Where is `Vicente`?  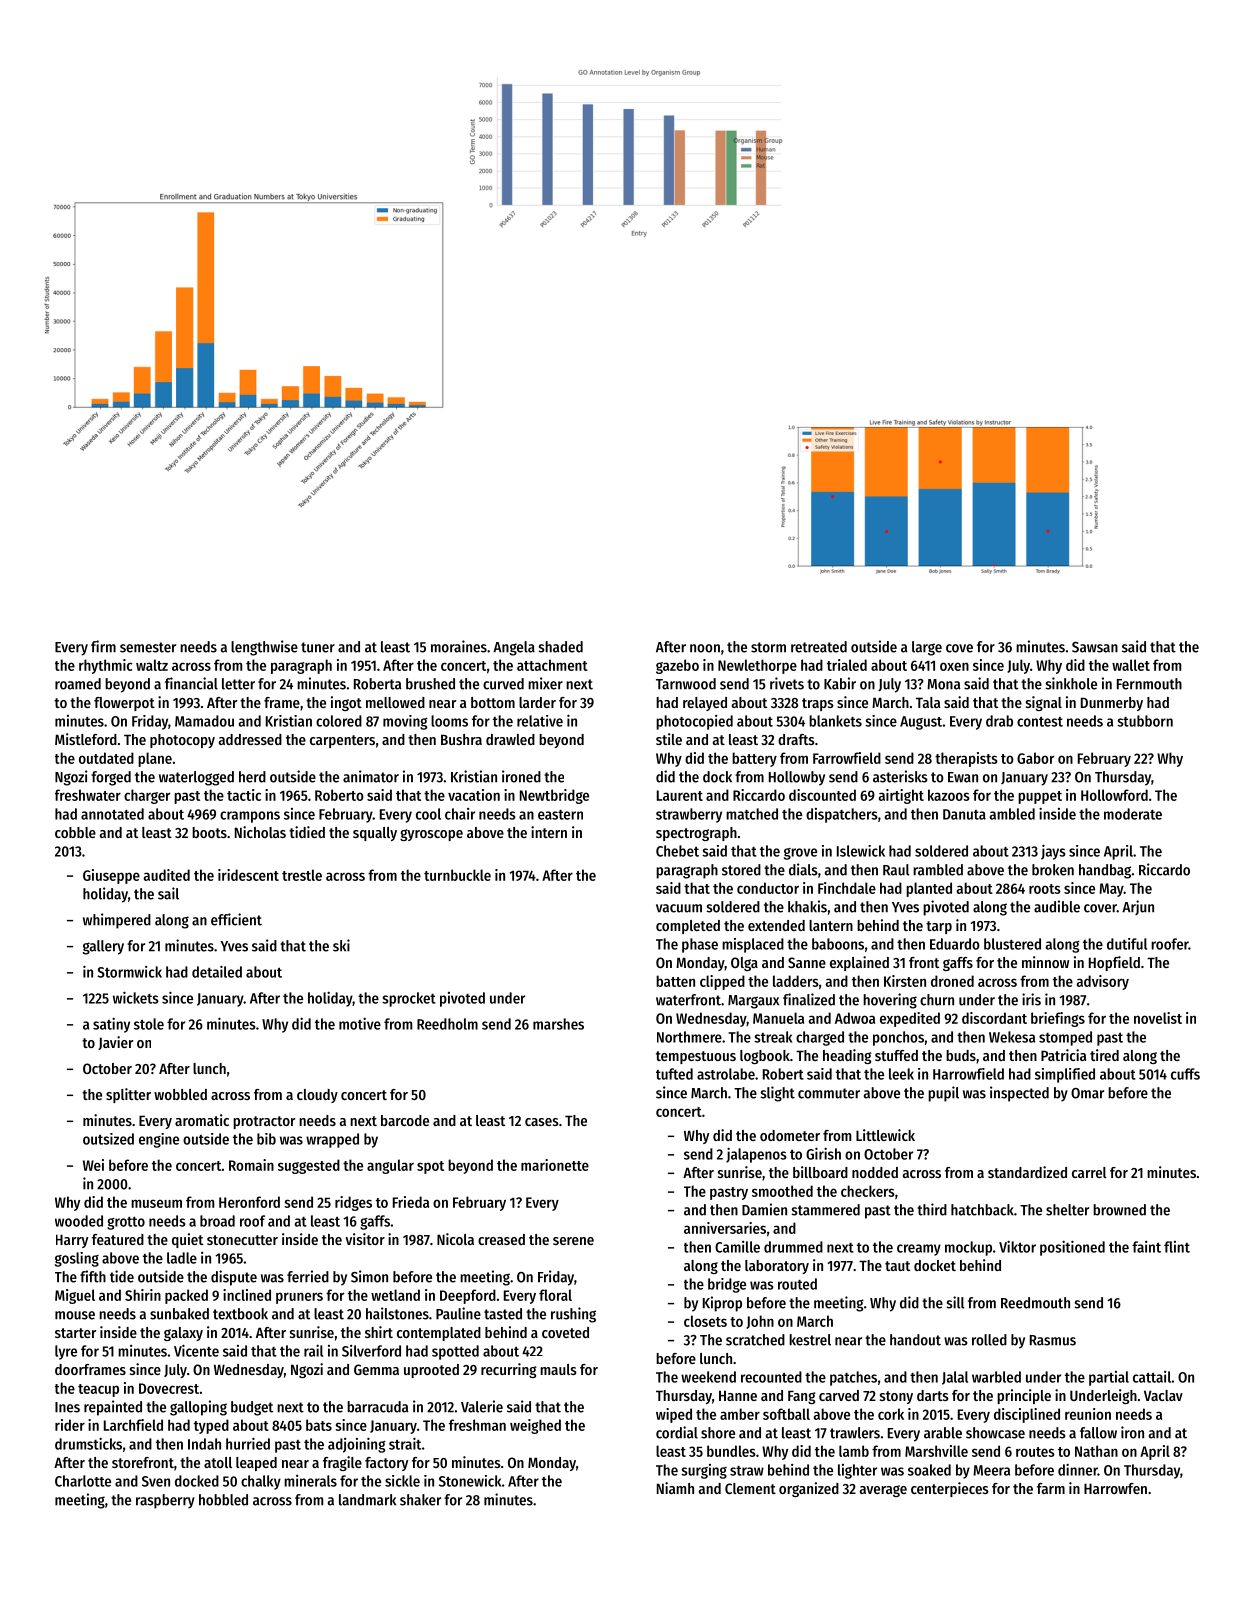 Vicente is located at coordinates (196, 1350).
